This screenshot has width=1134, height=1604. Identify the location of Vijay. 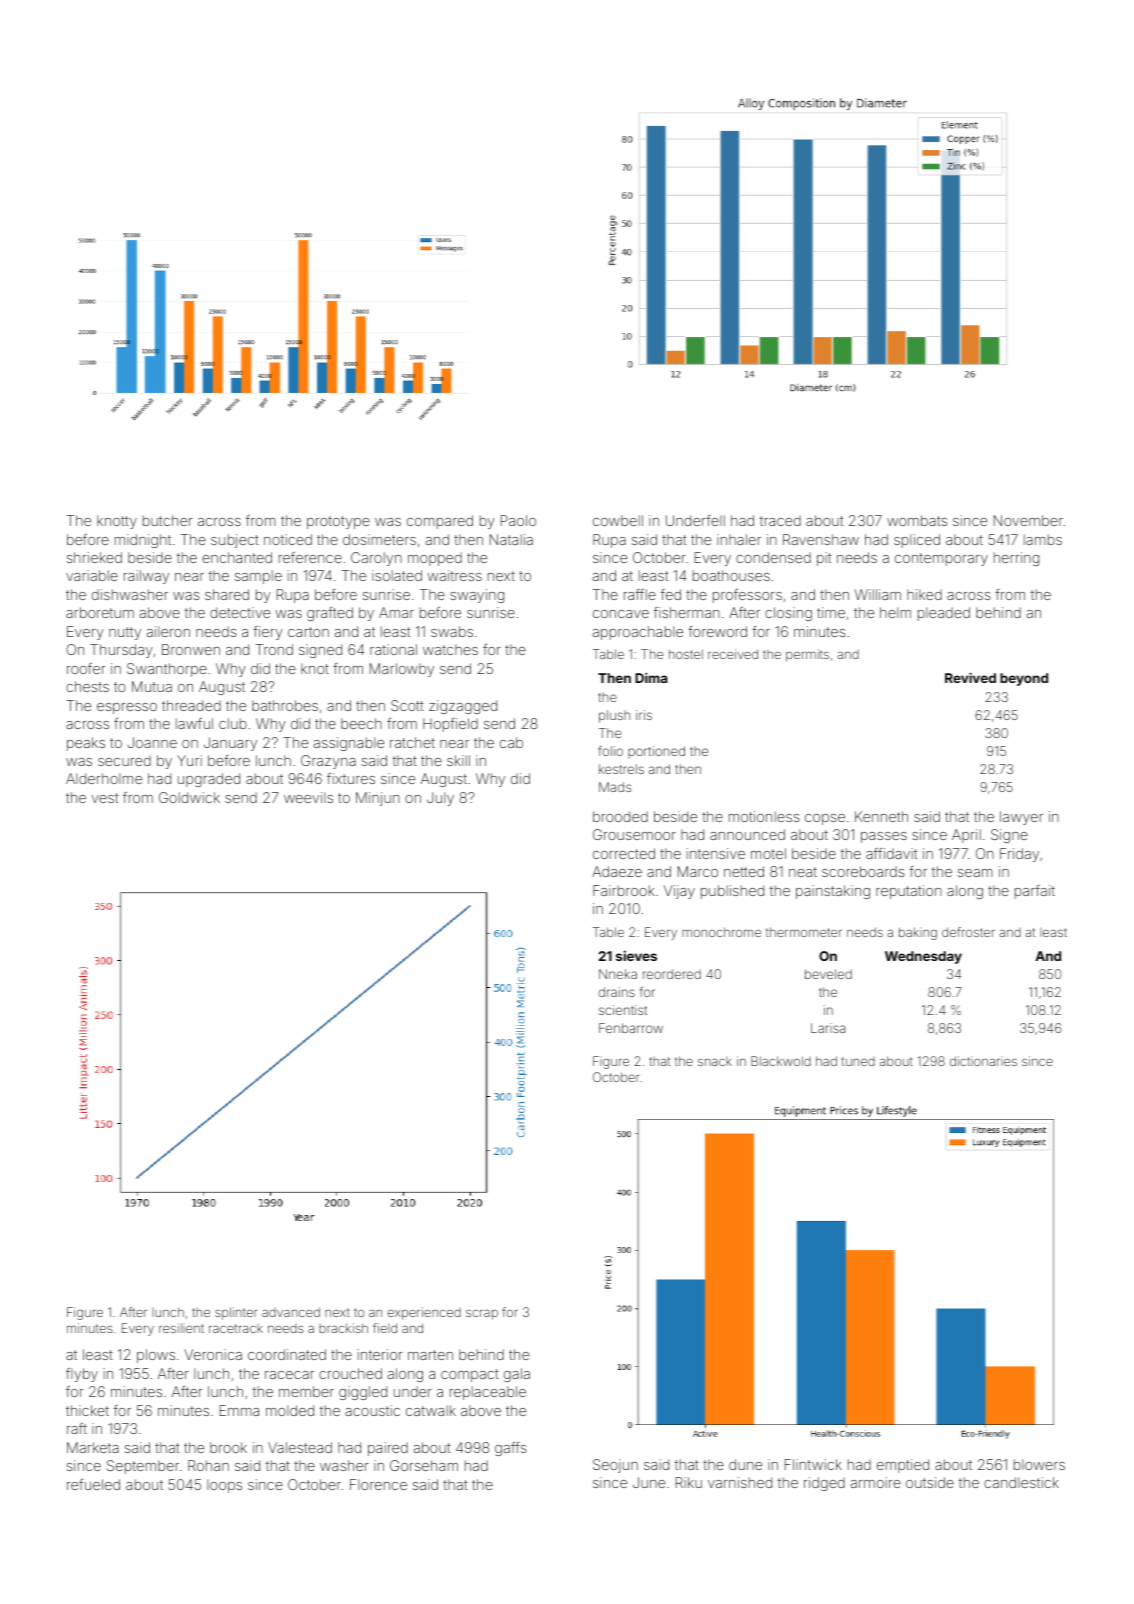
(679, 892).
